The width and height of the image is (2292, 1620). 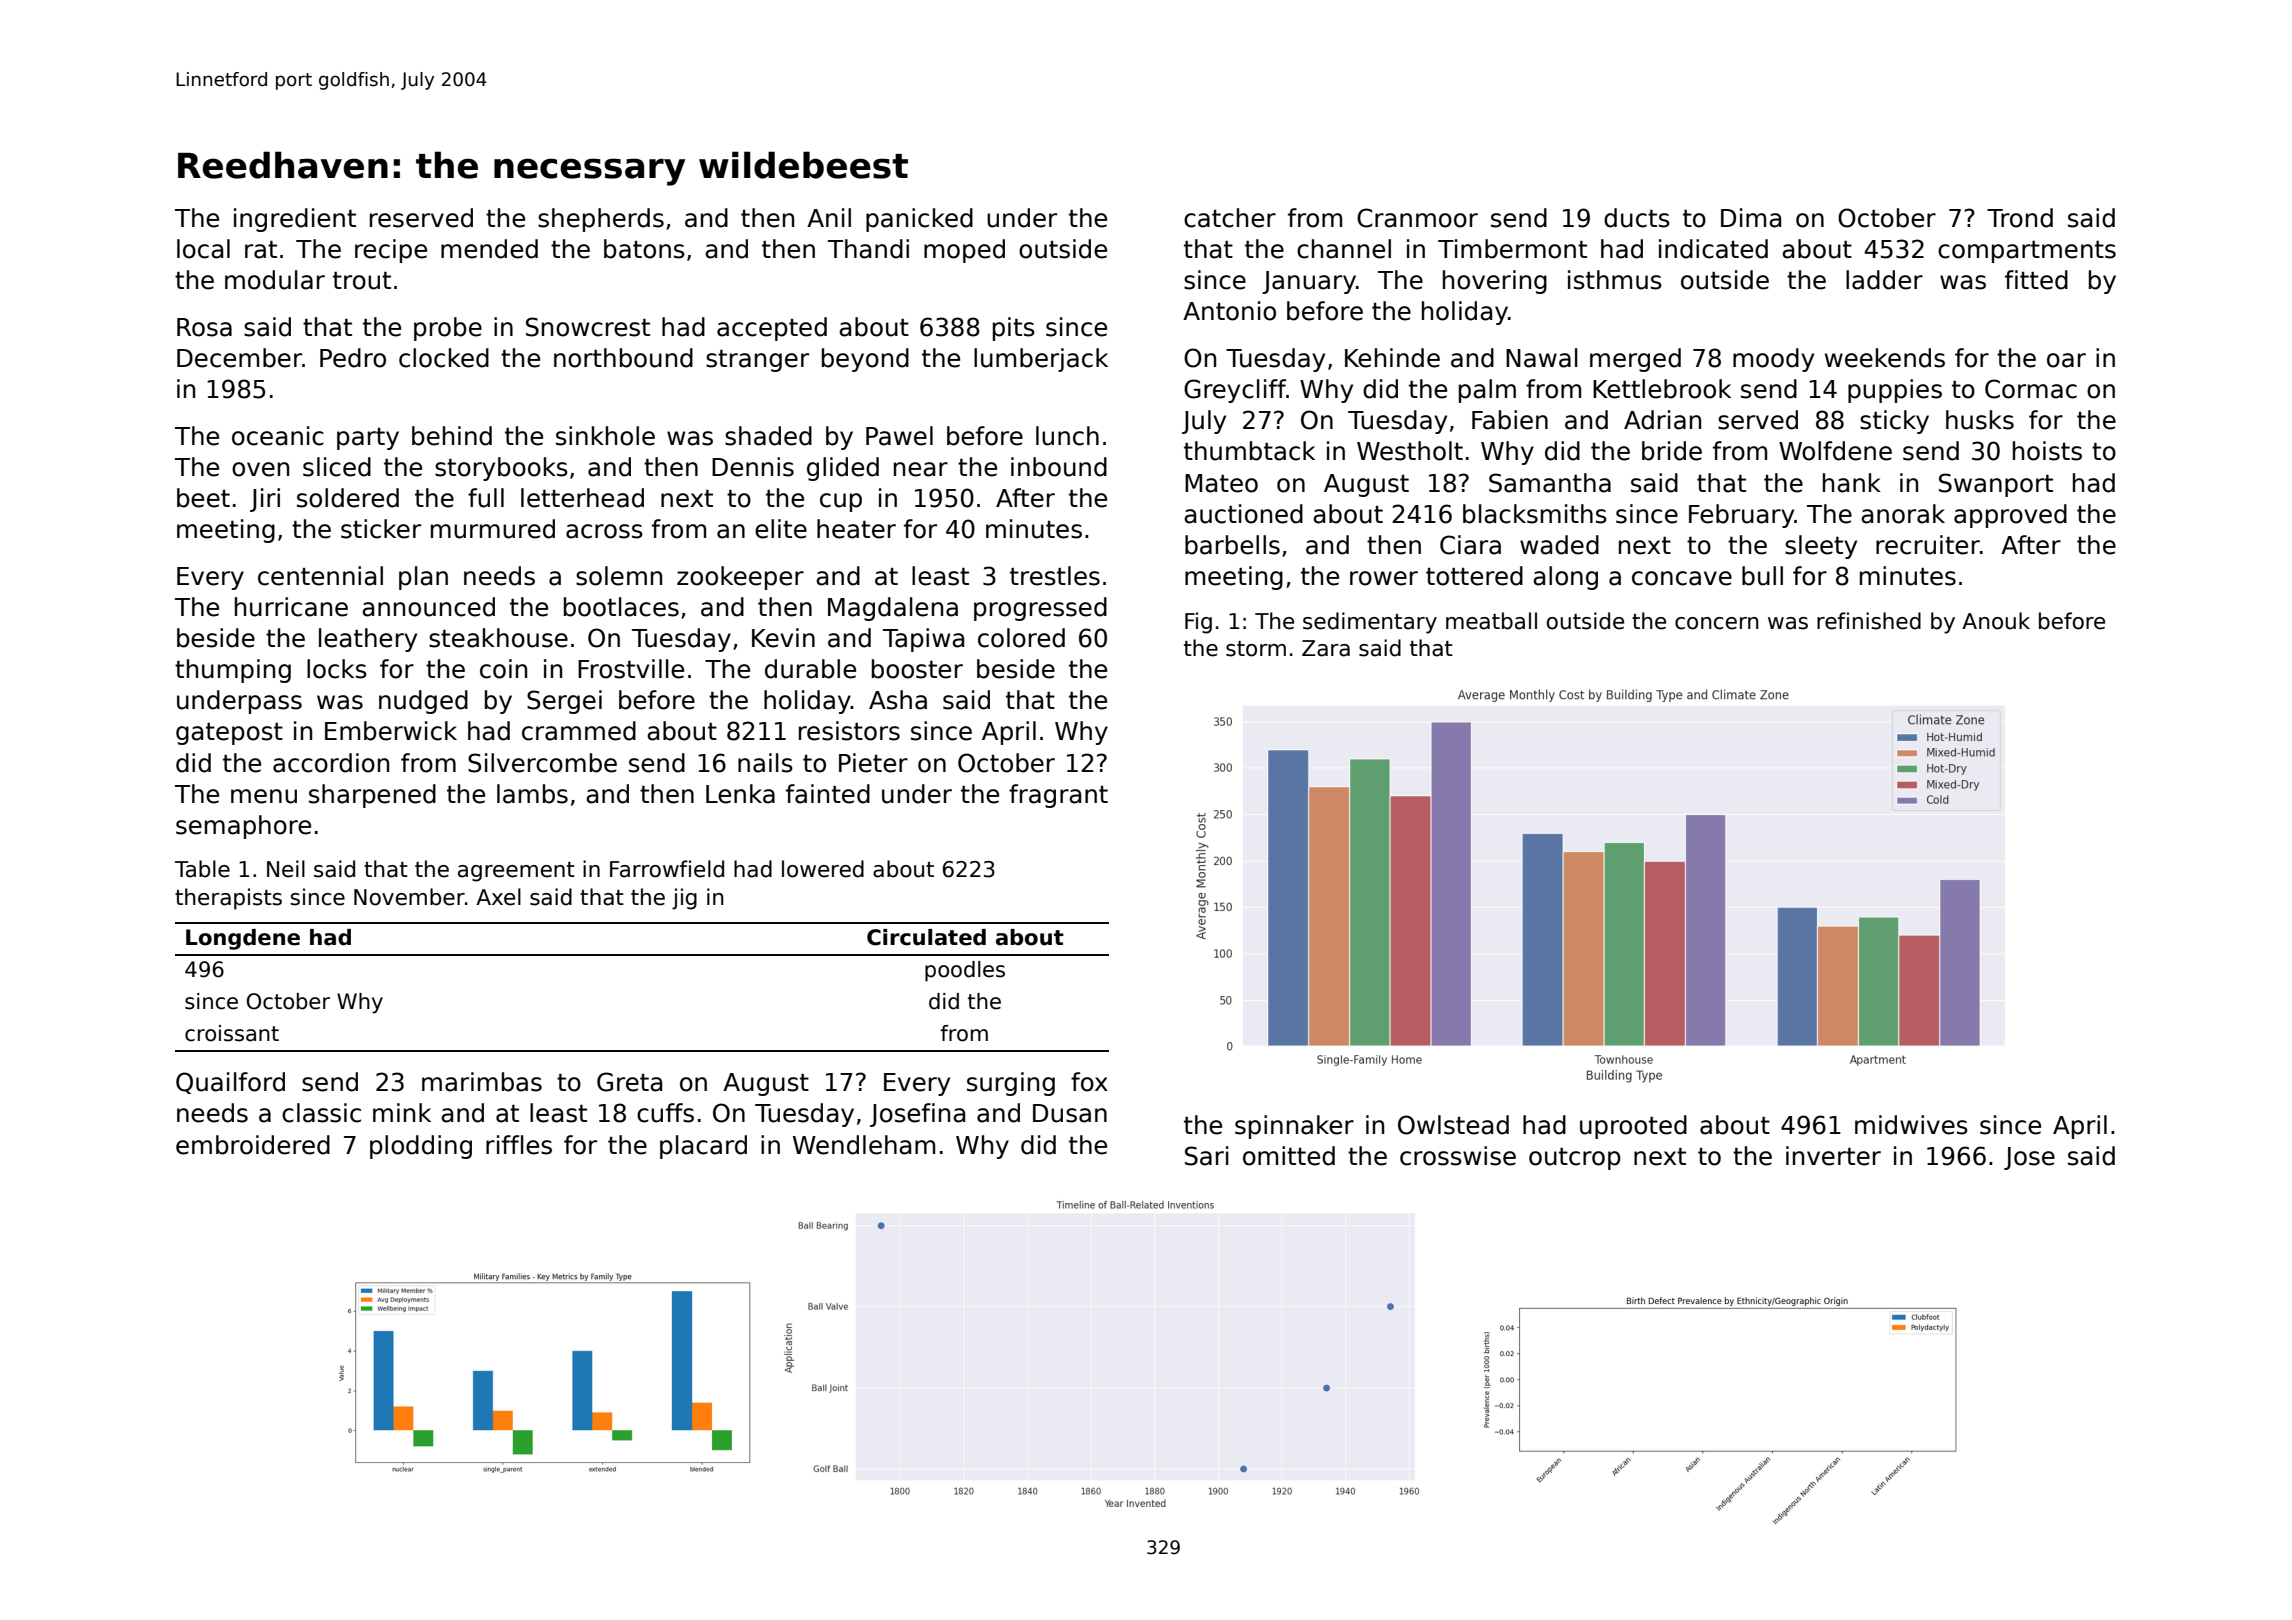 What do you see at coordinates (1637, 218) in the image?
I see `ducts` at bounding box center [1637, 218].
